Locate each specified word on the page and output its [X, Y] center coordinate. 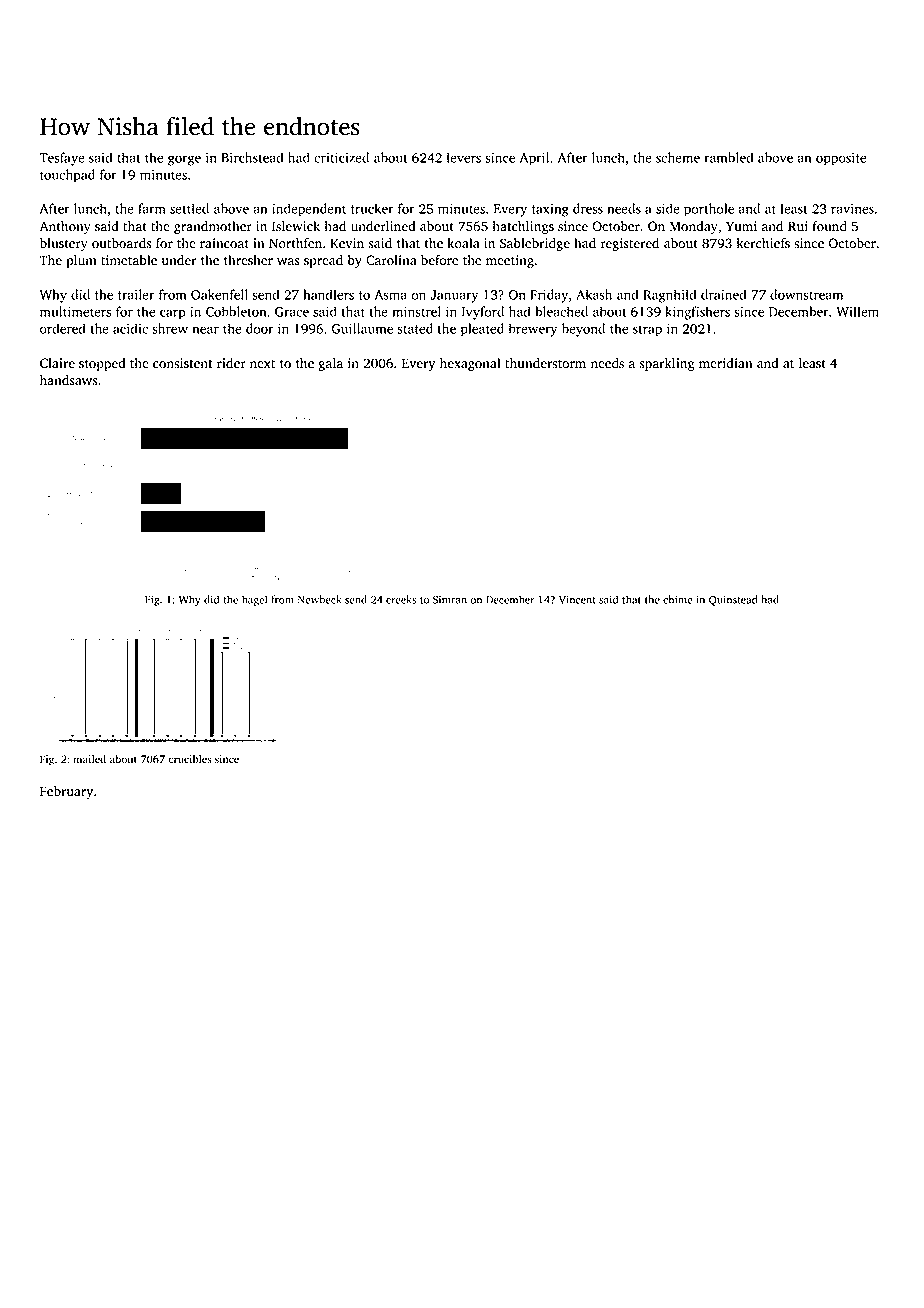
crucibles [190, 759]
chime [678, 599]
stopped [102, 364]
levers [464, 157]
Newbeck [320, 599]
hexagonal [470, 364]
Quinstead [733, 600]
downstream [806, 294]
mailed [89, 759]
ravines [852, 209]
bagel [254, 600]
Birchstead [252, 157]
